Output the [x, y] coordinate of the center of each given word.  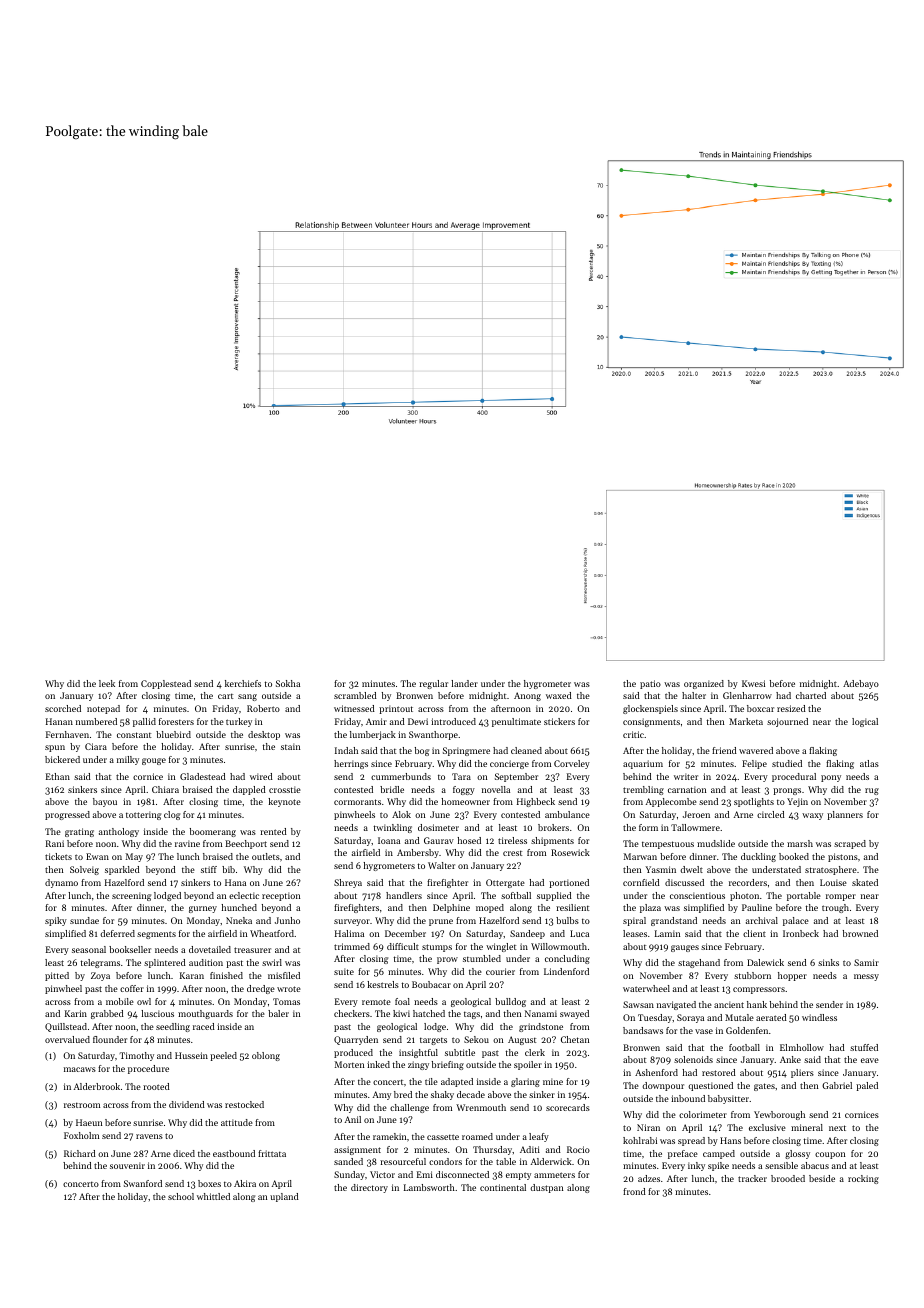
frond [634, 1191]
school [181, 1196]
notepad [103, 709]
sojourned [787, 722]
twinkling [393, 828]
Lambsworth [429, 1187]
